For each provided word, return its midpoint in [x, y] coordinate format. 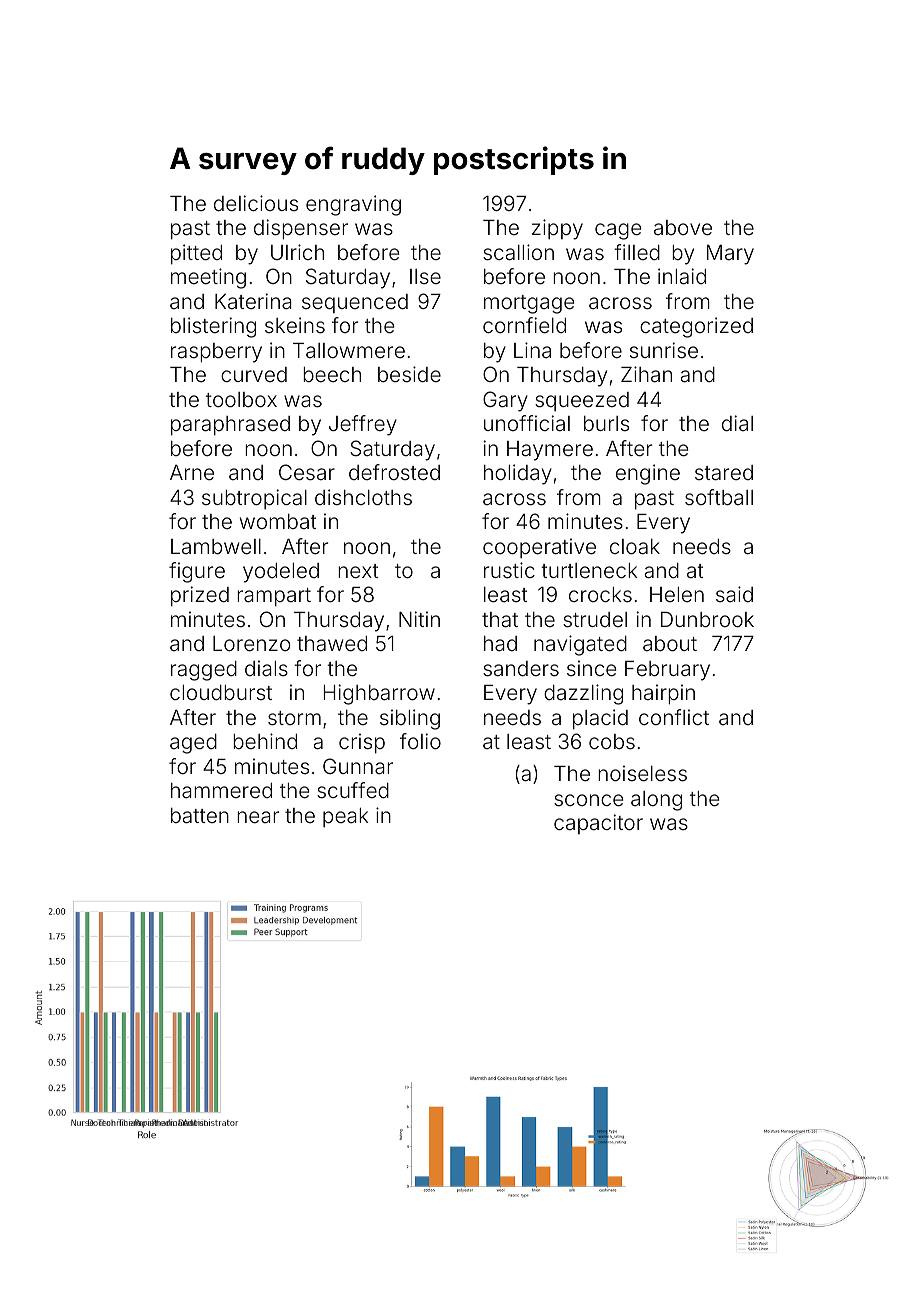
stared [724, 472]
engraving [353, 205]
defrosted [394, 472]
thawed [332, 643]
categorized [696, 327]
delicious [256, 203]
